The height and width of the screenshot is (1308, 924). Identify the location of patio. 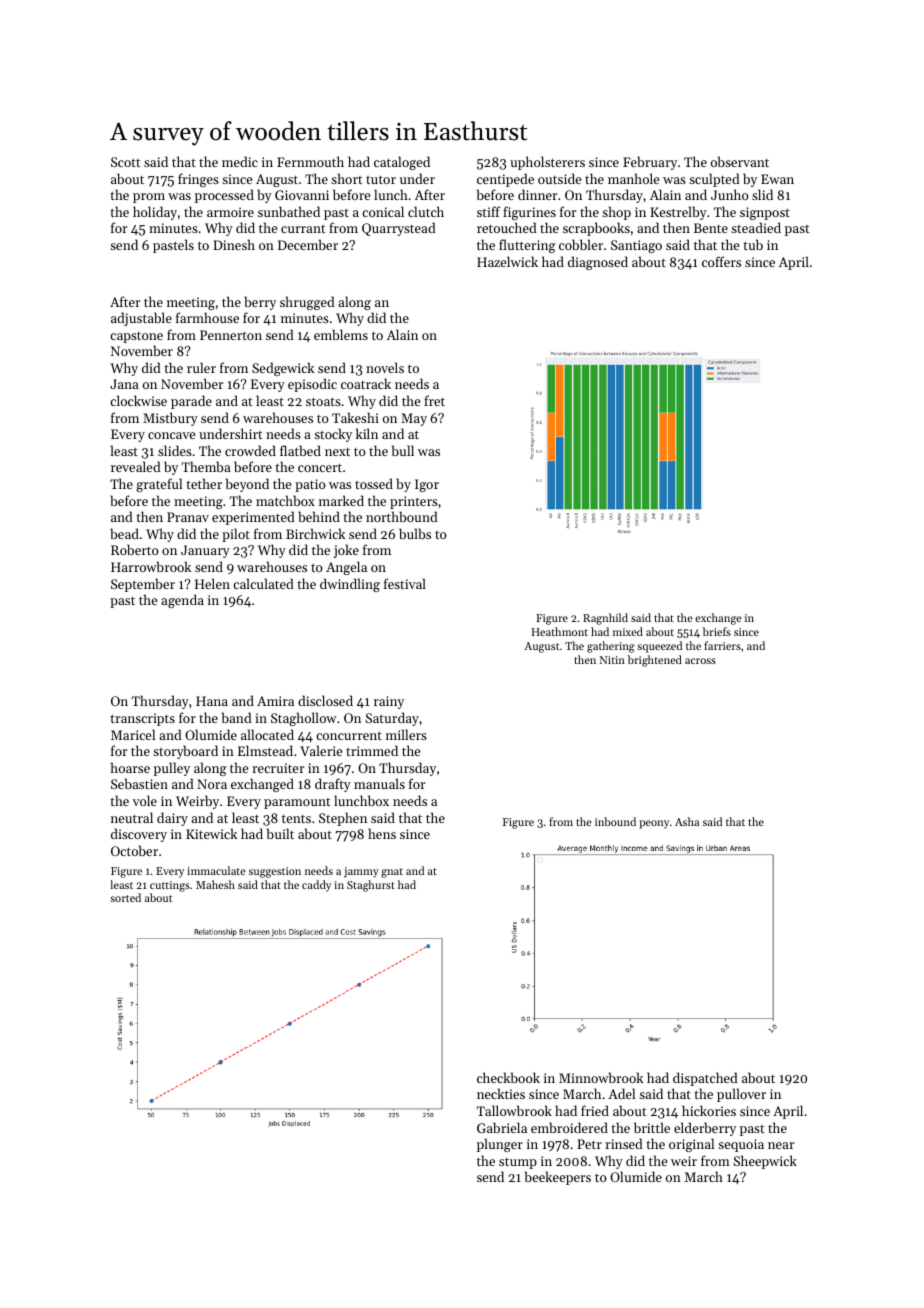
(310, 485).
